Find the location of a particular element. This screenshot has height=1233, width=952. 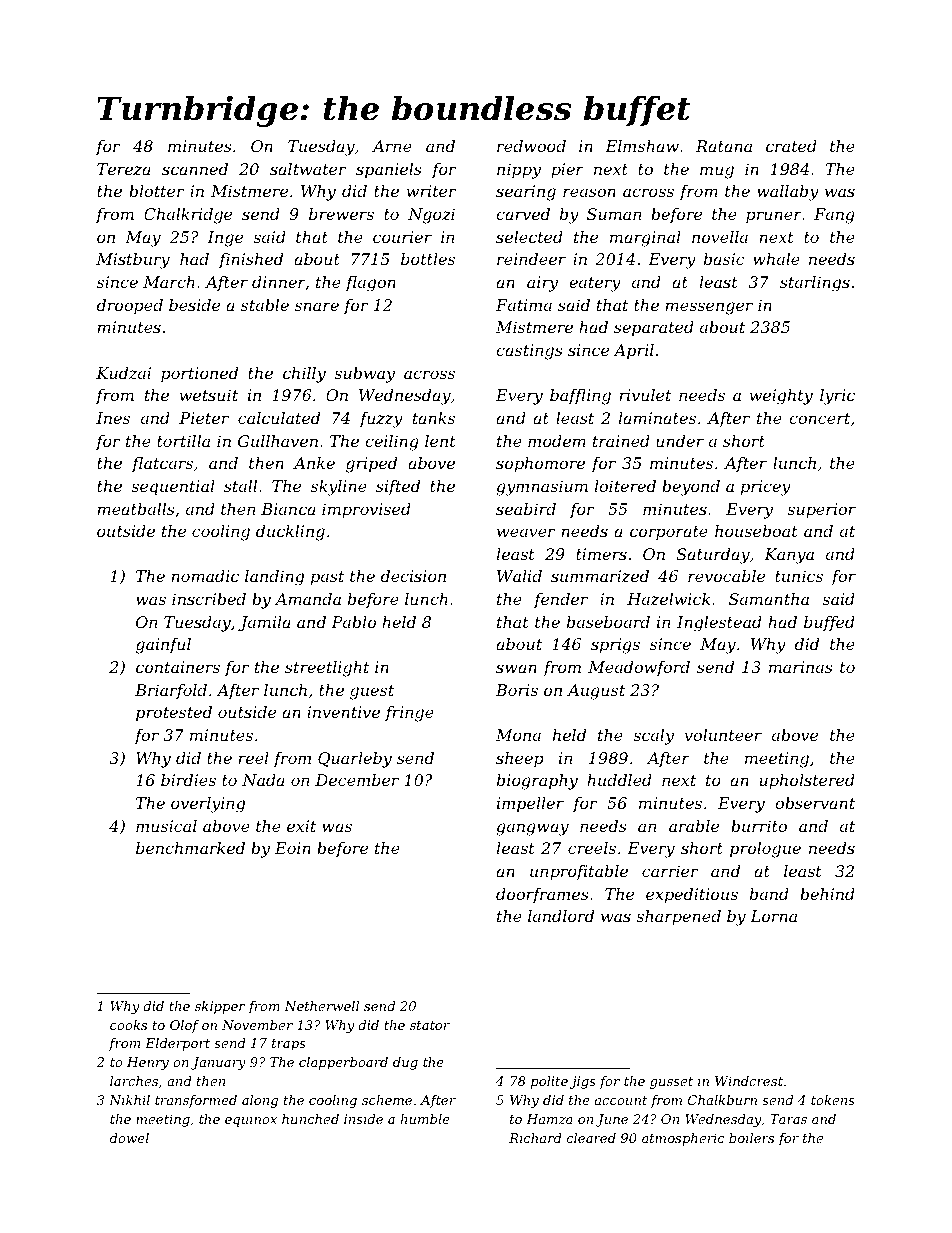

dowel is located at coordinates (129, 1138).
